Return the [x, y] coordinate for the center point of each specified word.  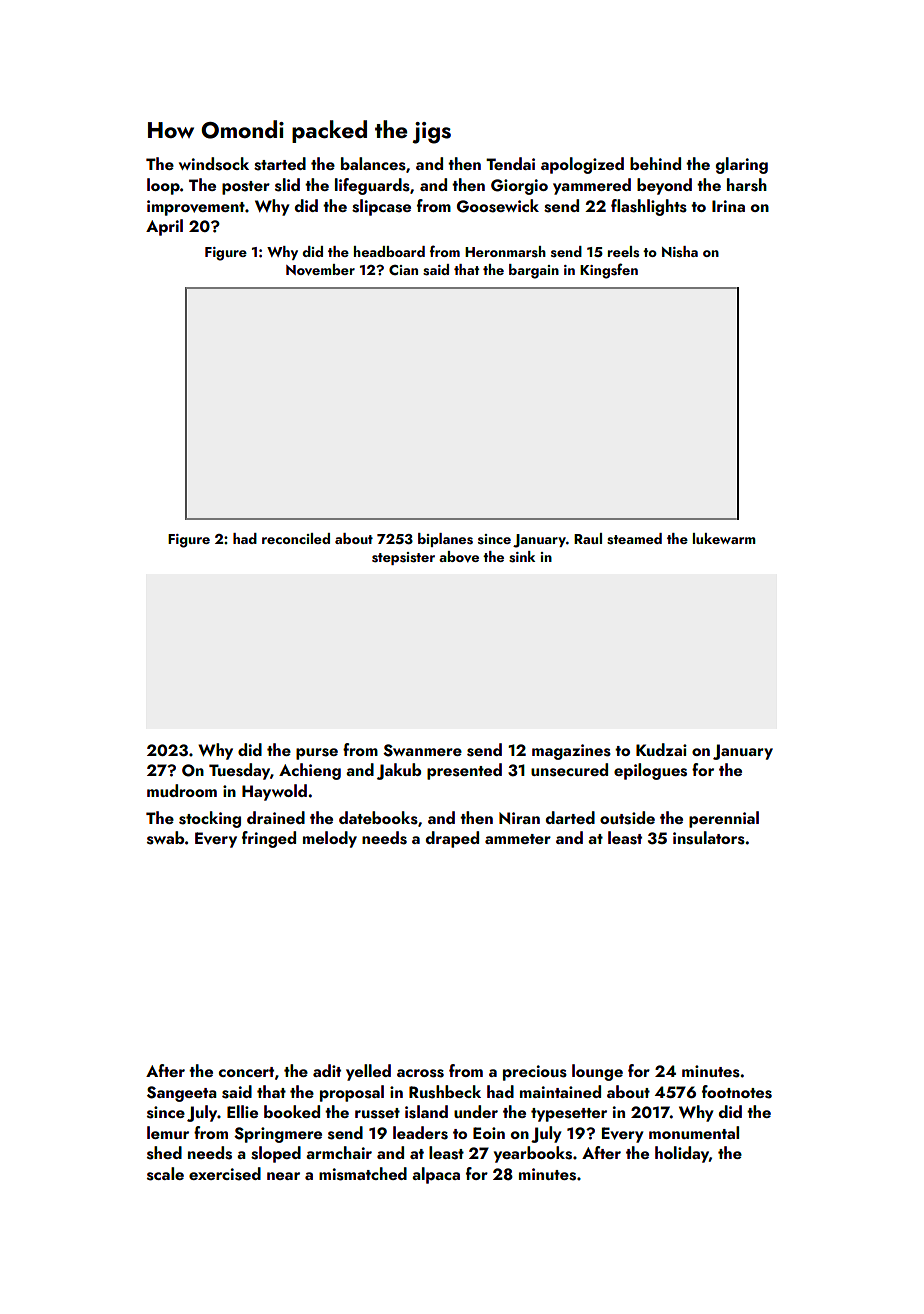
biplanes [445, 540]
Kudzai [661, 749]
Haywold [274, 792]
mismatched [363, 1174]
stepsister [403, 558]
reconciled [296, 538]
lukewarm [724, 538]
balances [373, 164]
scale [165, 1174]
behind [655, 163]
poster [246, 188]
